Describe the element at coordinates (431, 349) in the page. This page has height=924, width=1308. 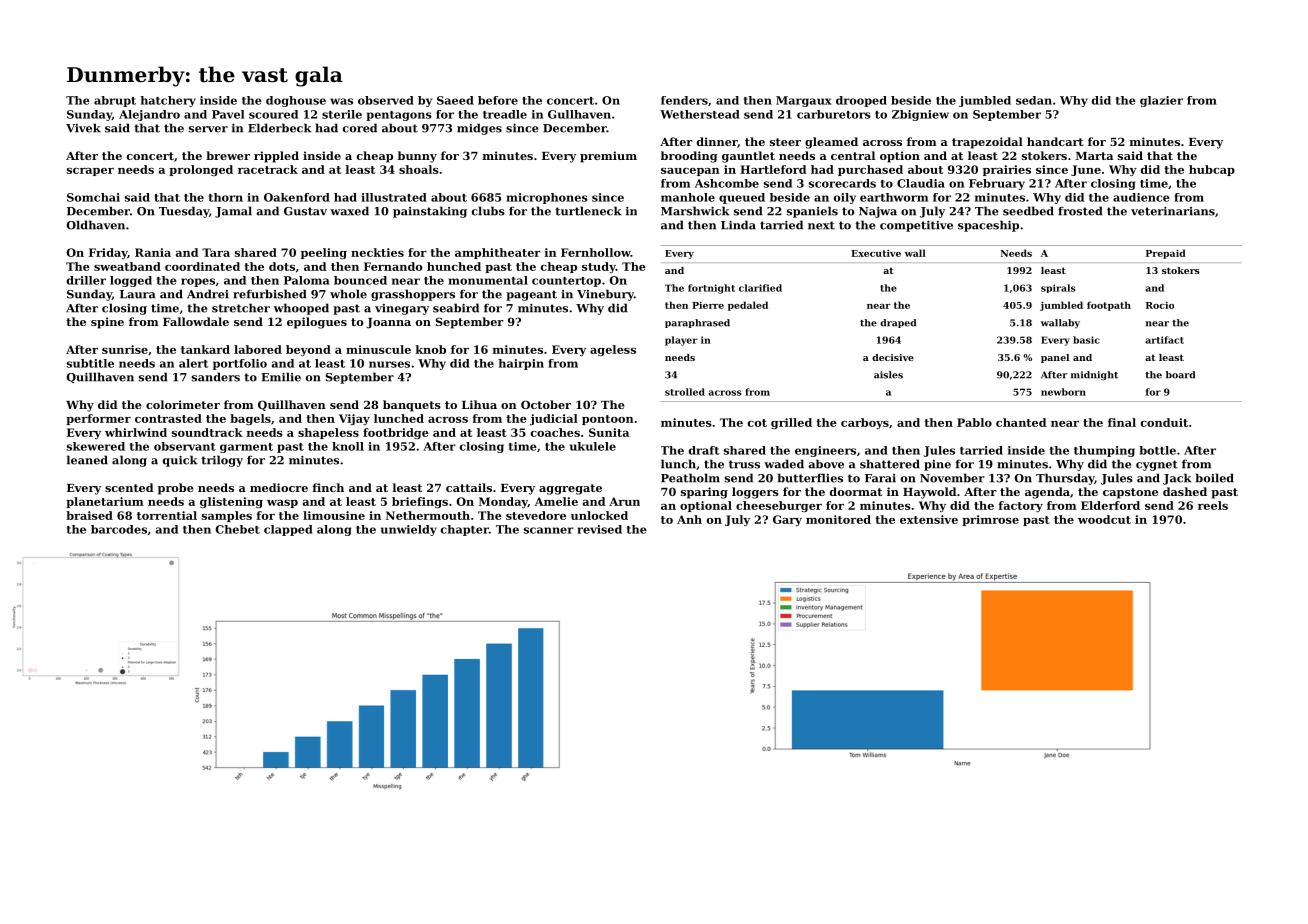
I see `knob` at that location.
